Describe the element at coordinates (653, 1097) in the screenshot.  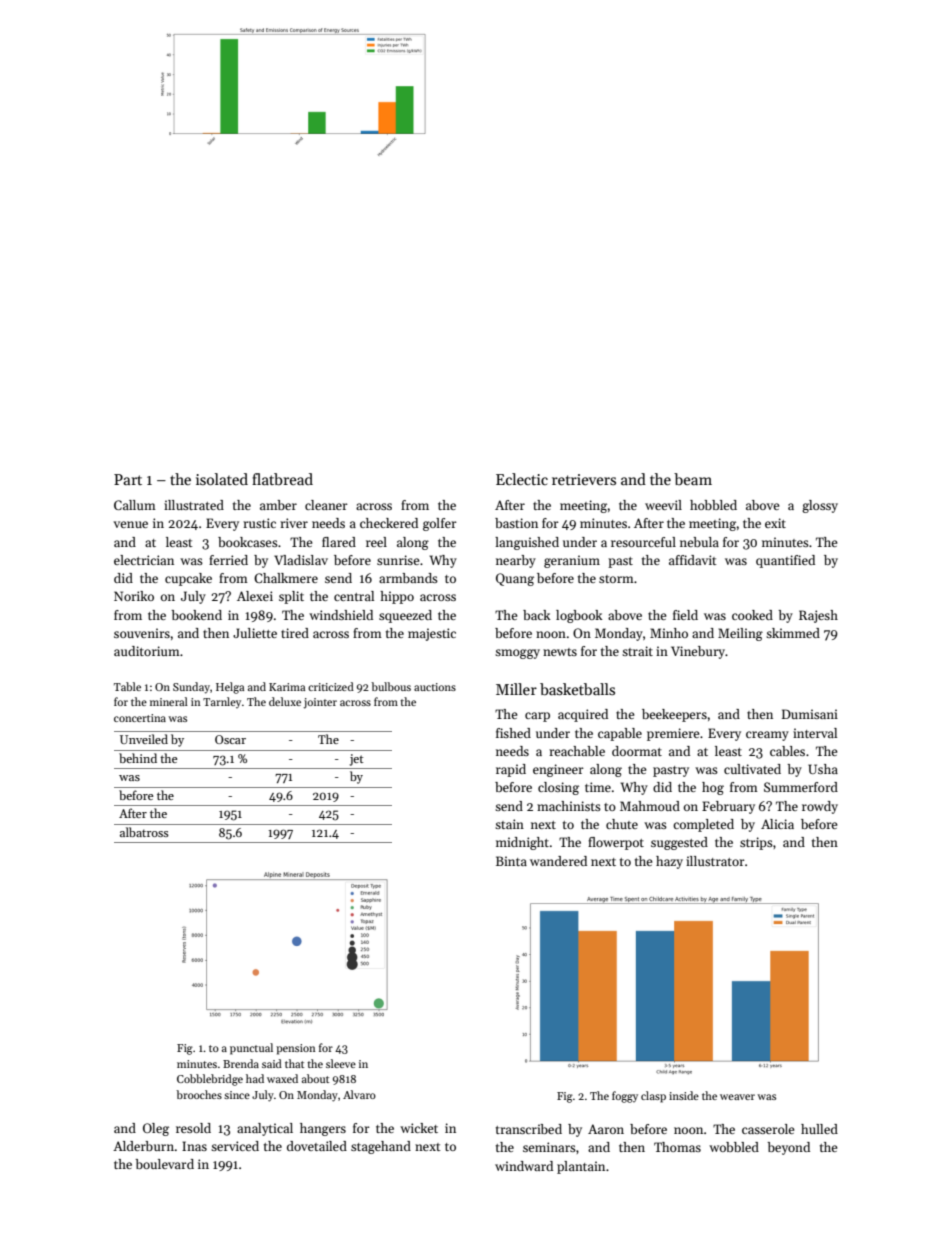
I see `clasp` at that location.
